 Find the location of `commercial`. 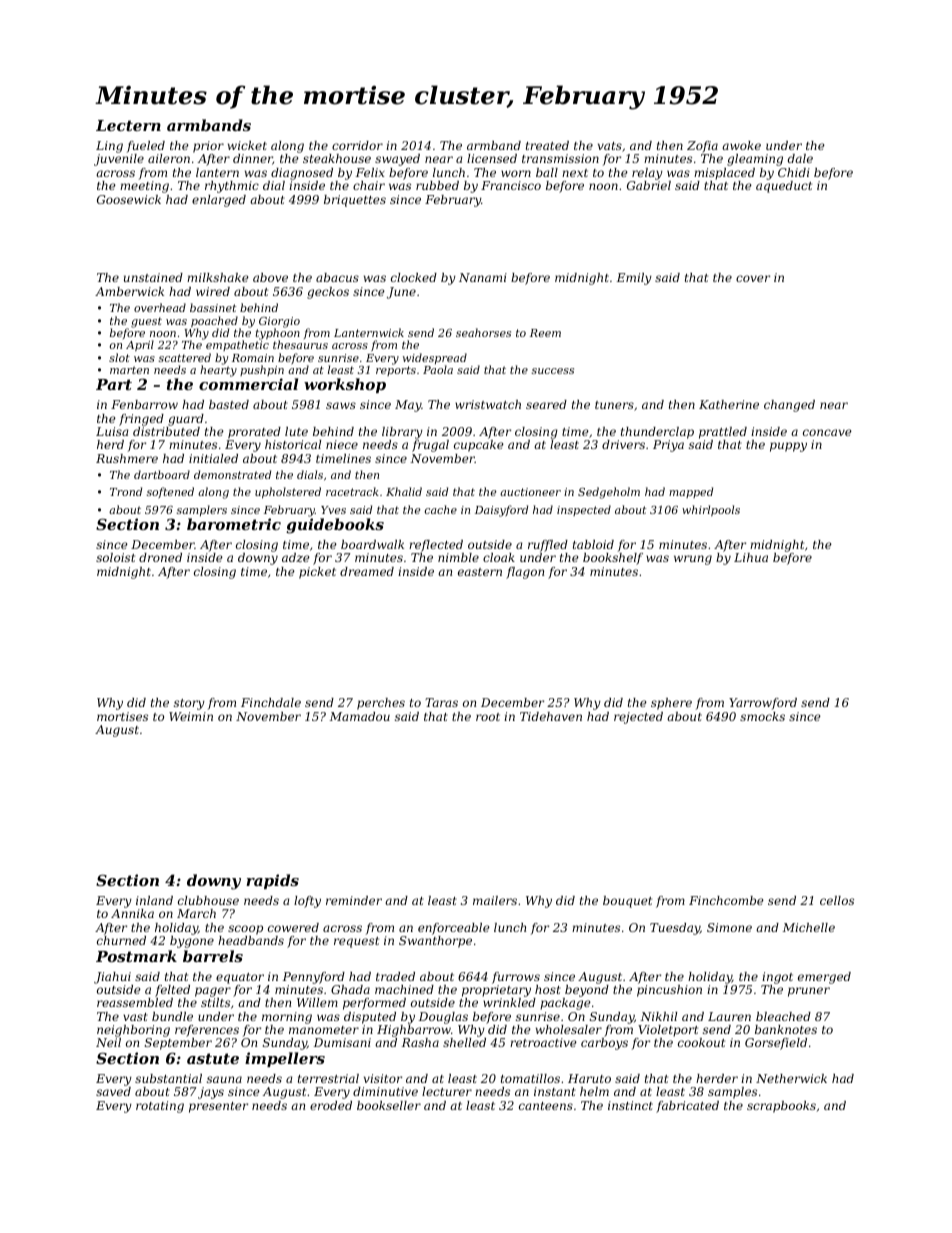

commercial is located at coordinates (248, 384).
